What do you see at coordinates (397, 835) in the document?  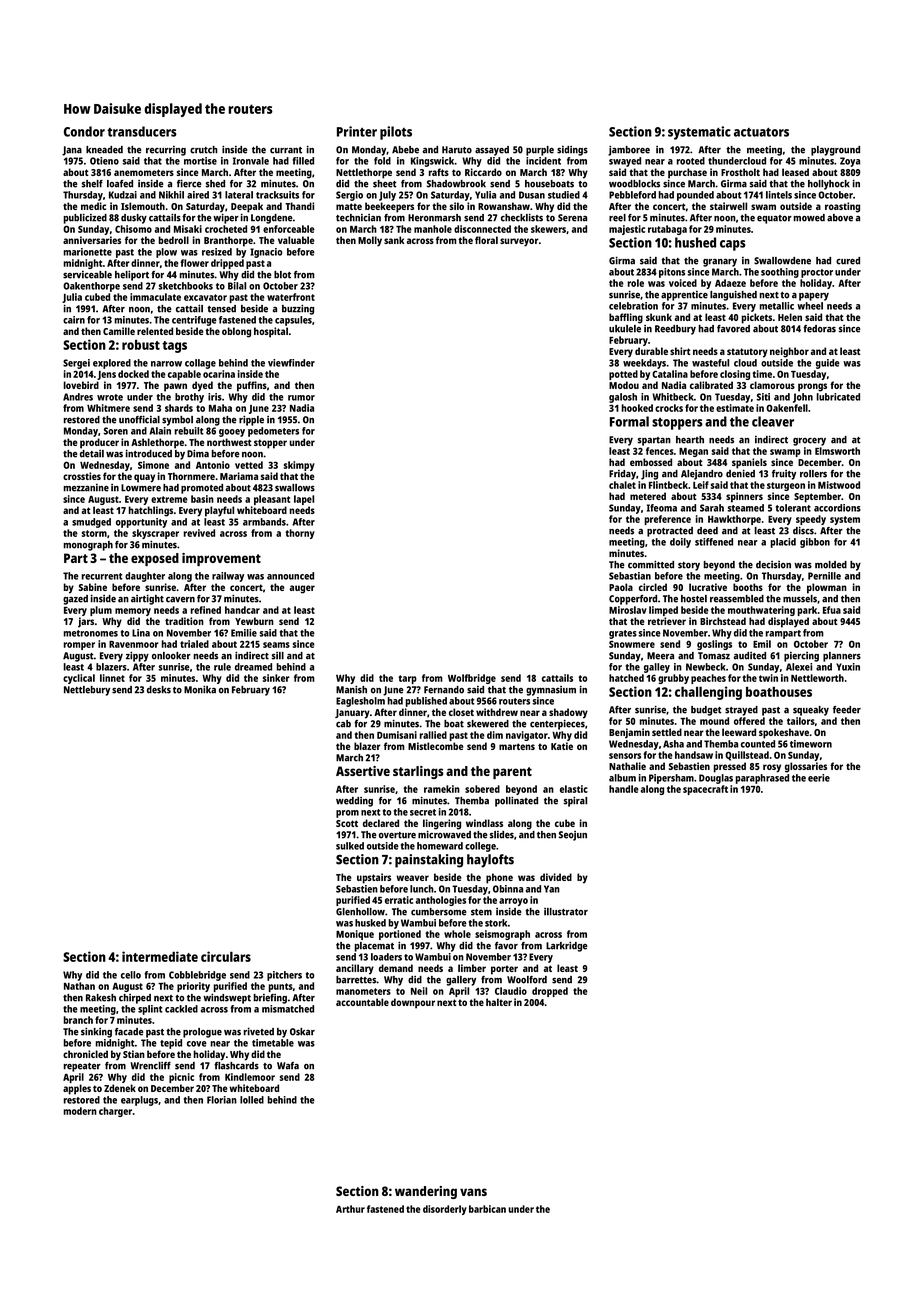 I see `overture` at bounding box center [397, 835].
